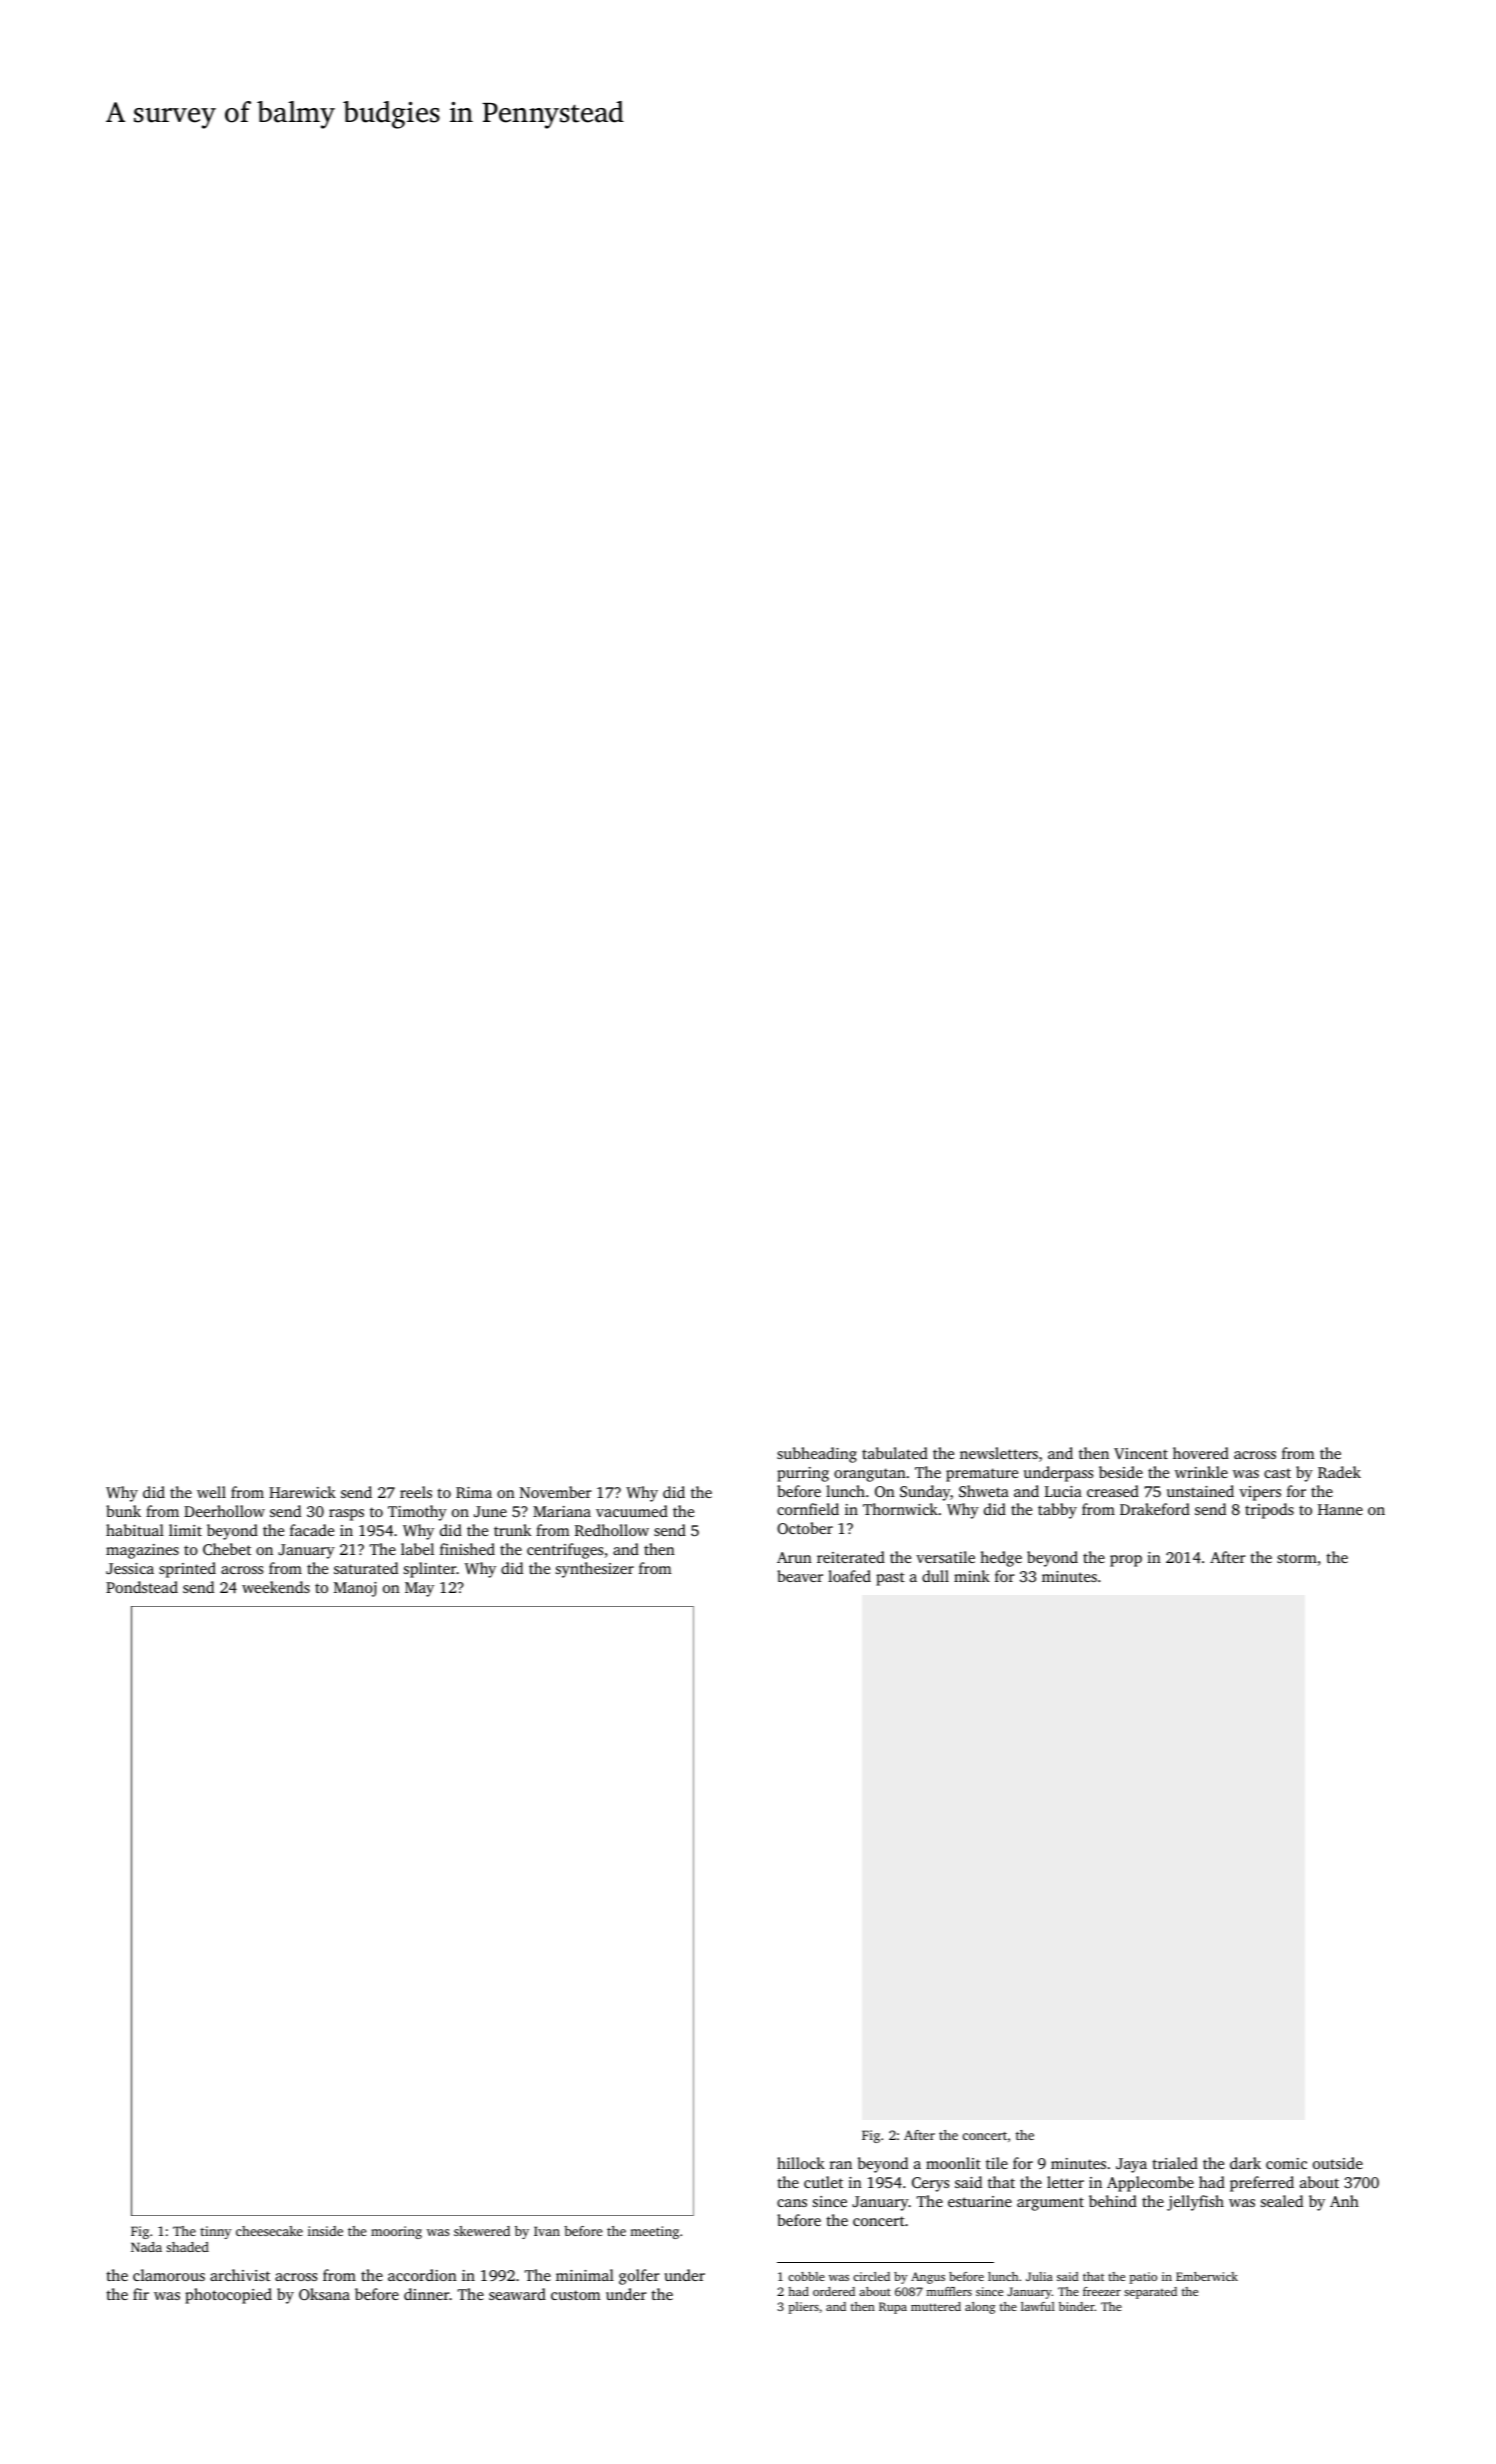  What do you see at coordinates (1175, 2163) in the document?
I see `trialed` at bounding box center [1175, 2163].
